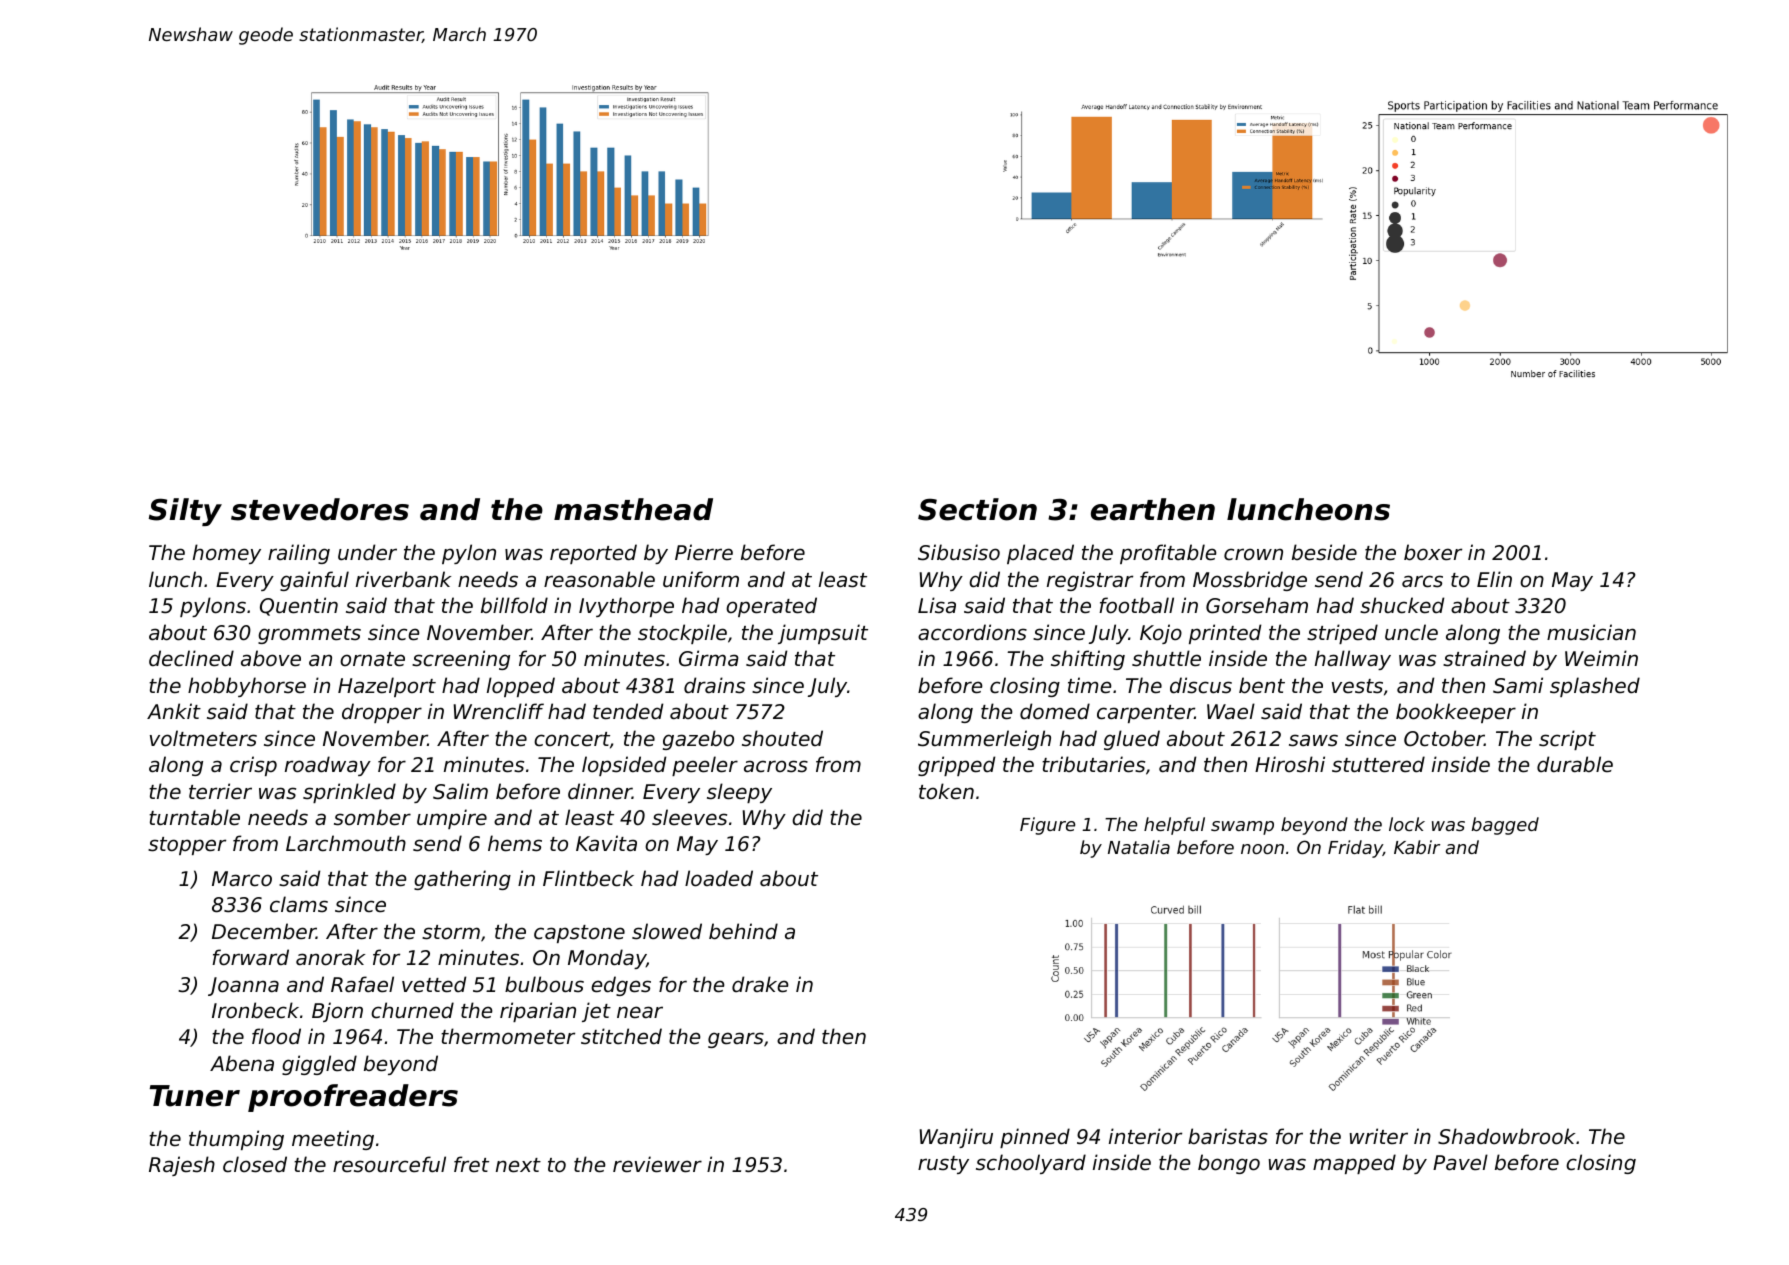  I want to click on boxer, so click(1433, 552).
